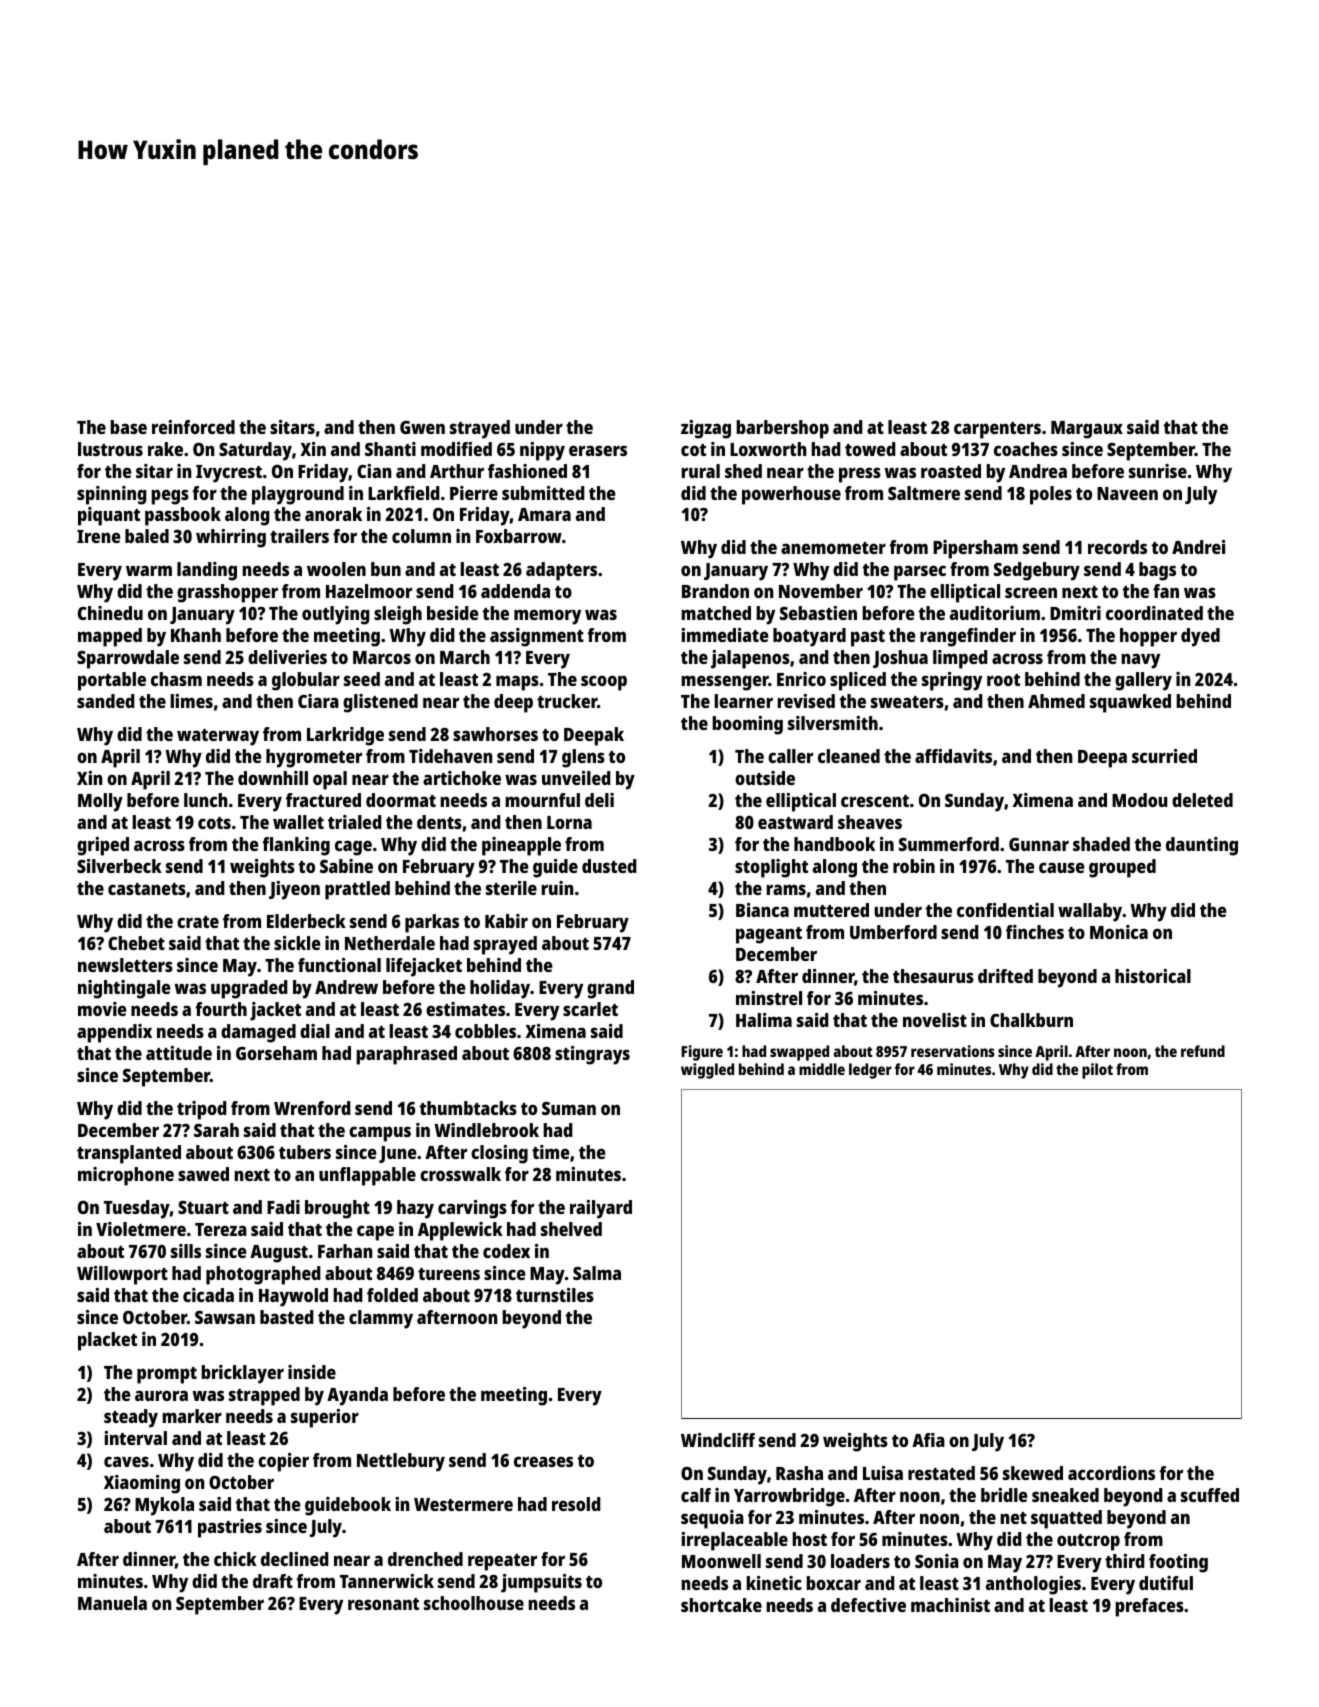 The image size is (1319, 1707). Describe the element at coordinates (706, 429) in the document. I see `zigzag` at that location.
